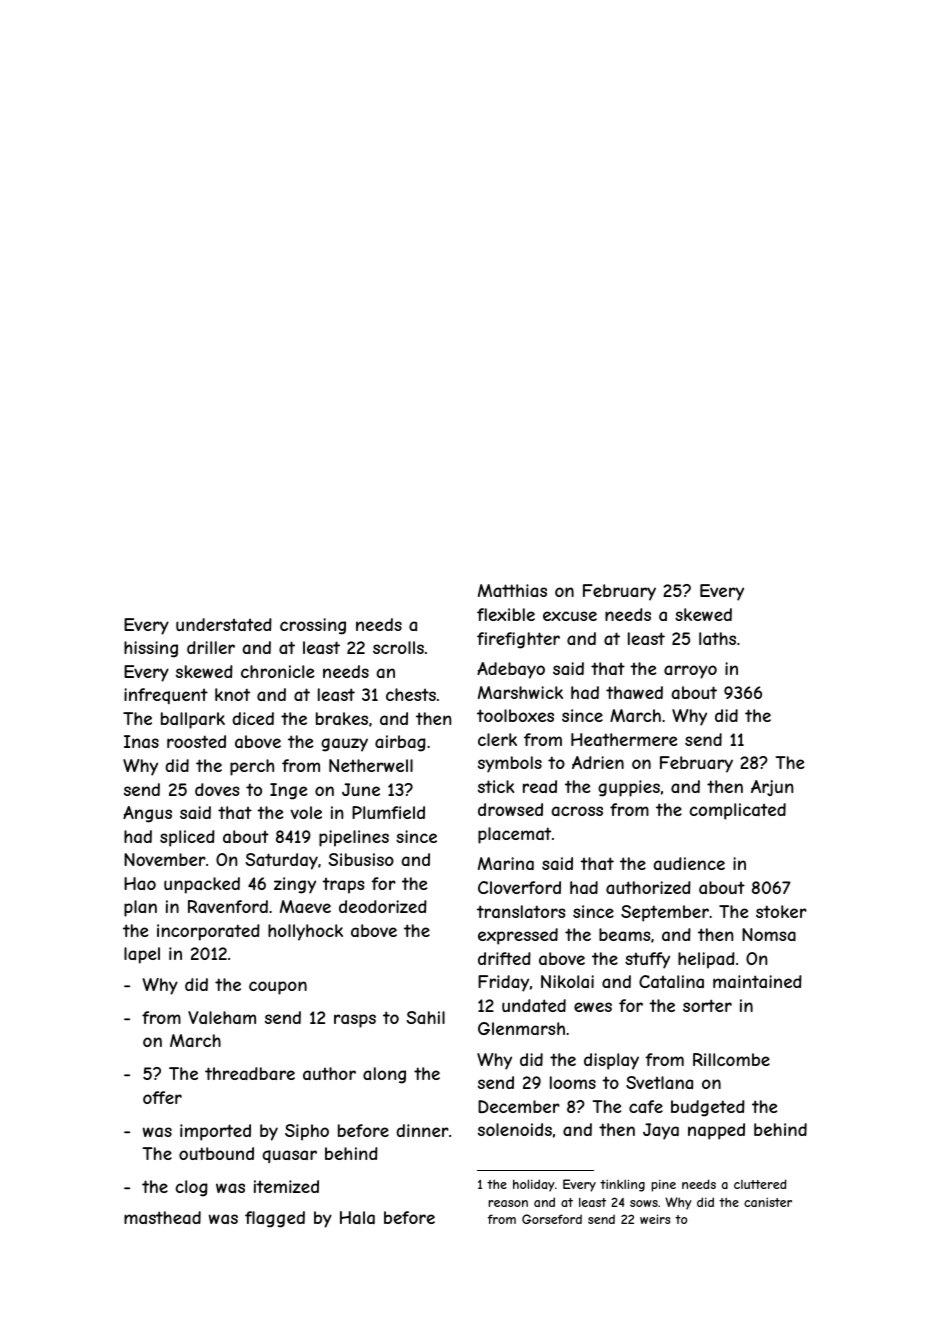 The width and height of the screenshot is (932, 1323). I want to click on plan, so click(140, 908).
